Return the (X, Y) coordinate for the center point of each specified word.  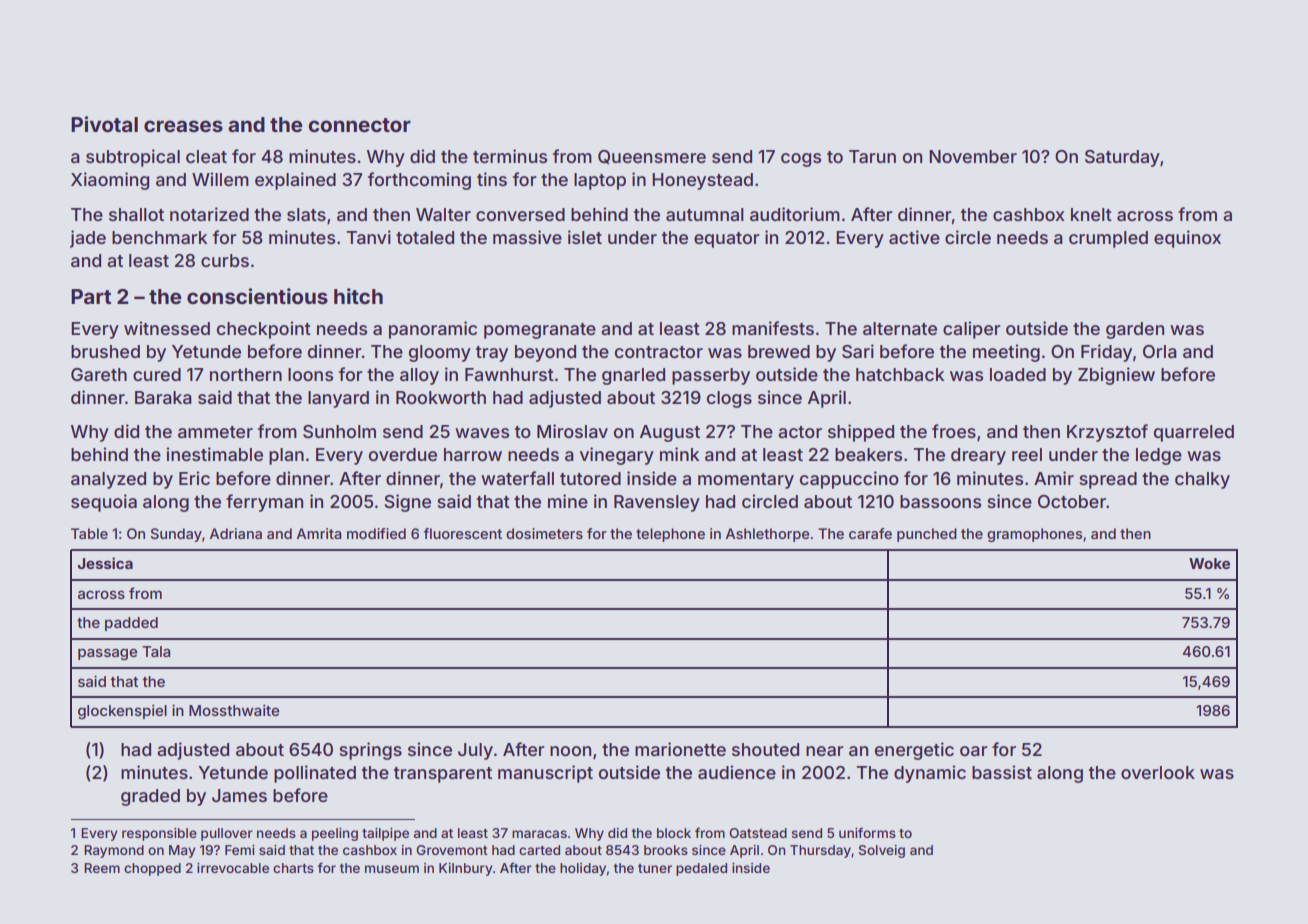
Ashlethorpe (767, 535)
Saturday (1122, 158)
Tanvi (368, 237)
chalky (1202, 480)
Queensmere (652, 157)
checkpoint (264, 330)
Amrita (319, 533)
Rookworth (441, 397)
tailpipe (385, 834)
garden (1135, 330)
